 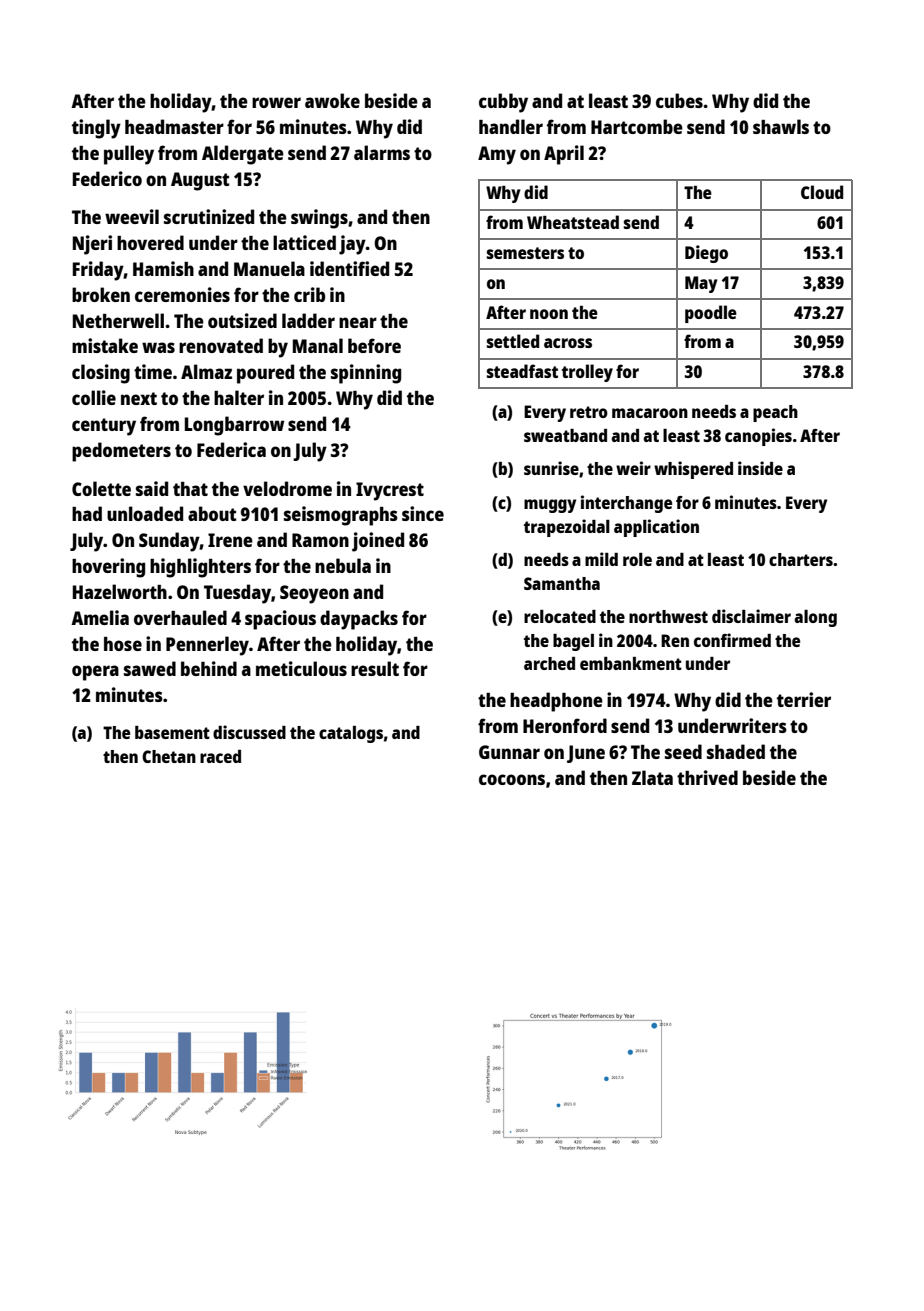 I want to click on shawls, so click(x=781, y=126).
